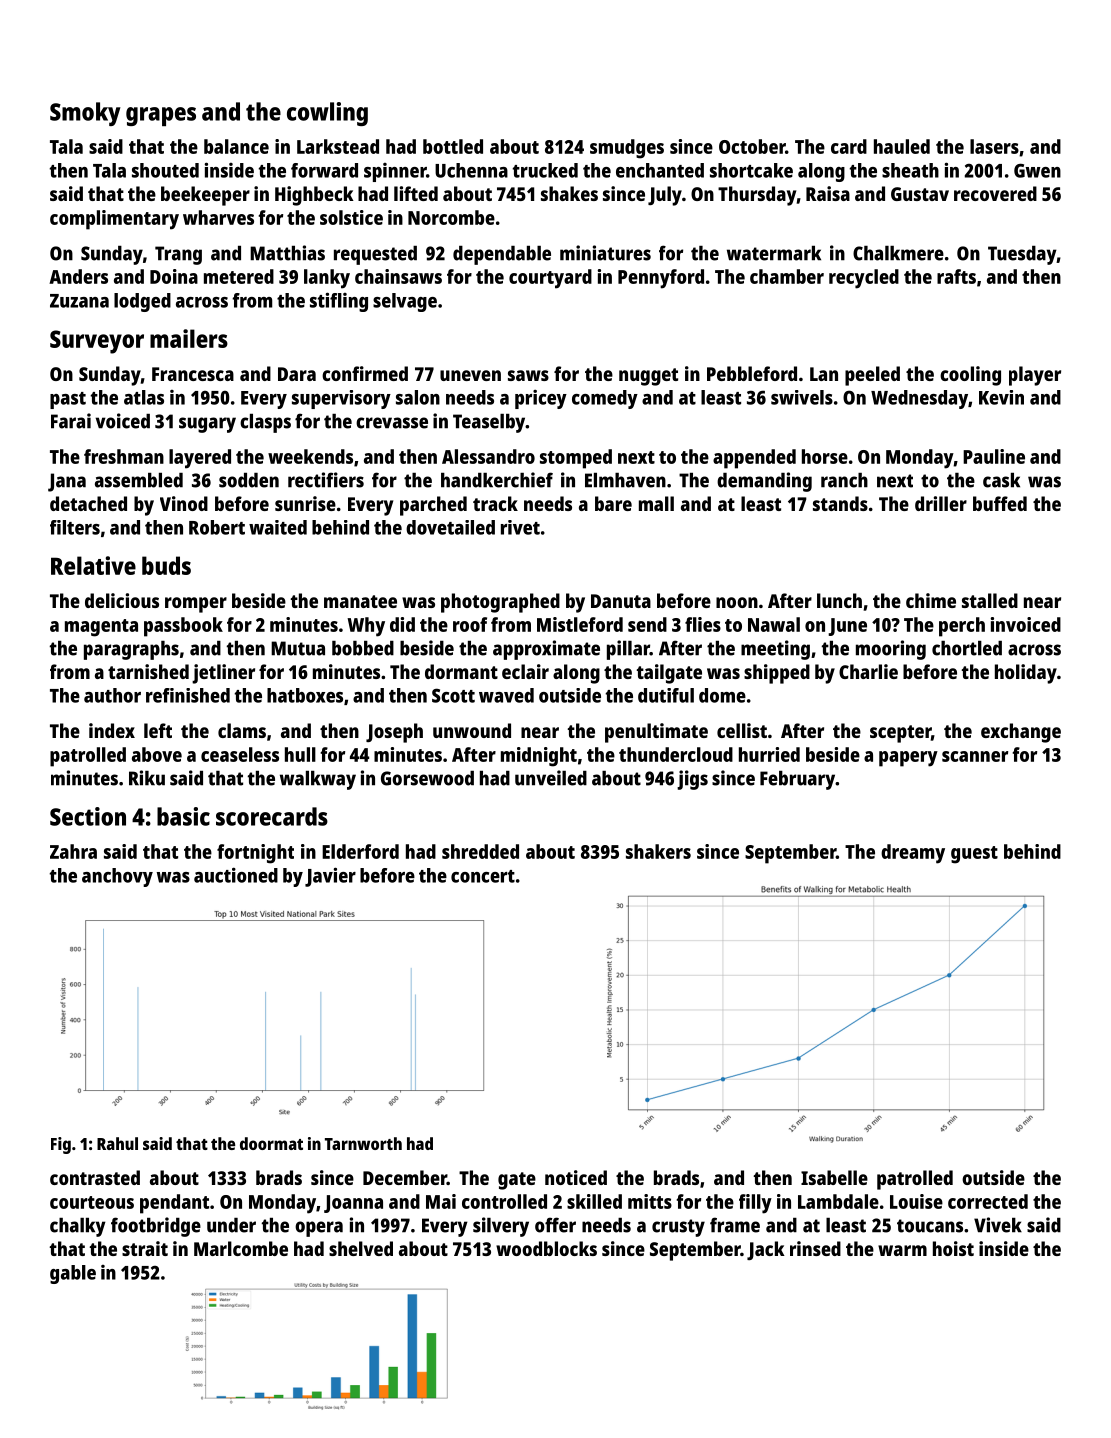  Describe the element at coordinates (361, 1248) in the screenshot. I see `shelved` at that location.
